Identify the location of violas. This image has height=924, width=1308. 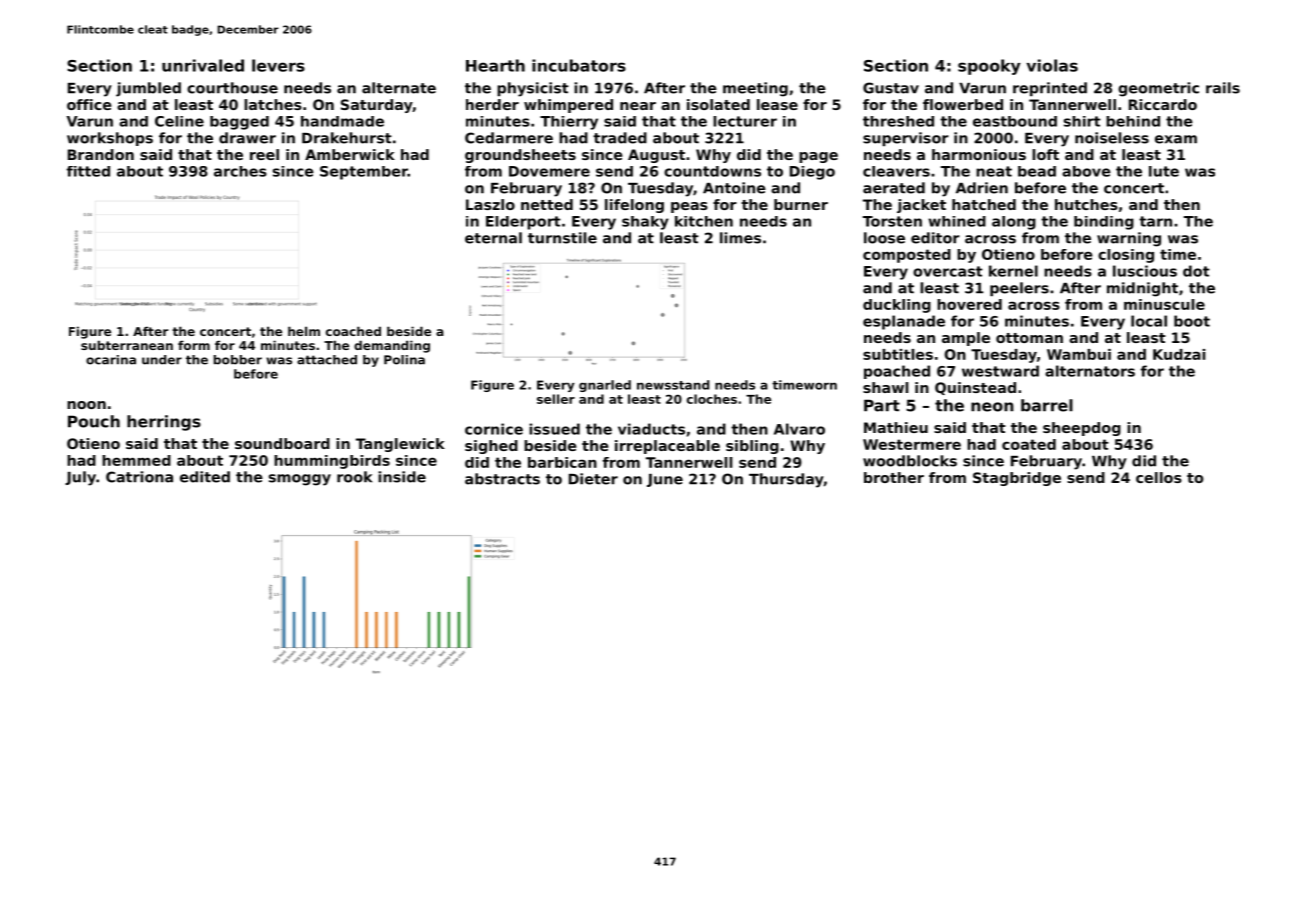
(1052, 65).
